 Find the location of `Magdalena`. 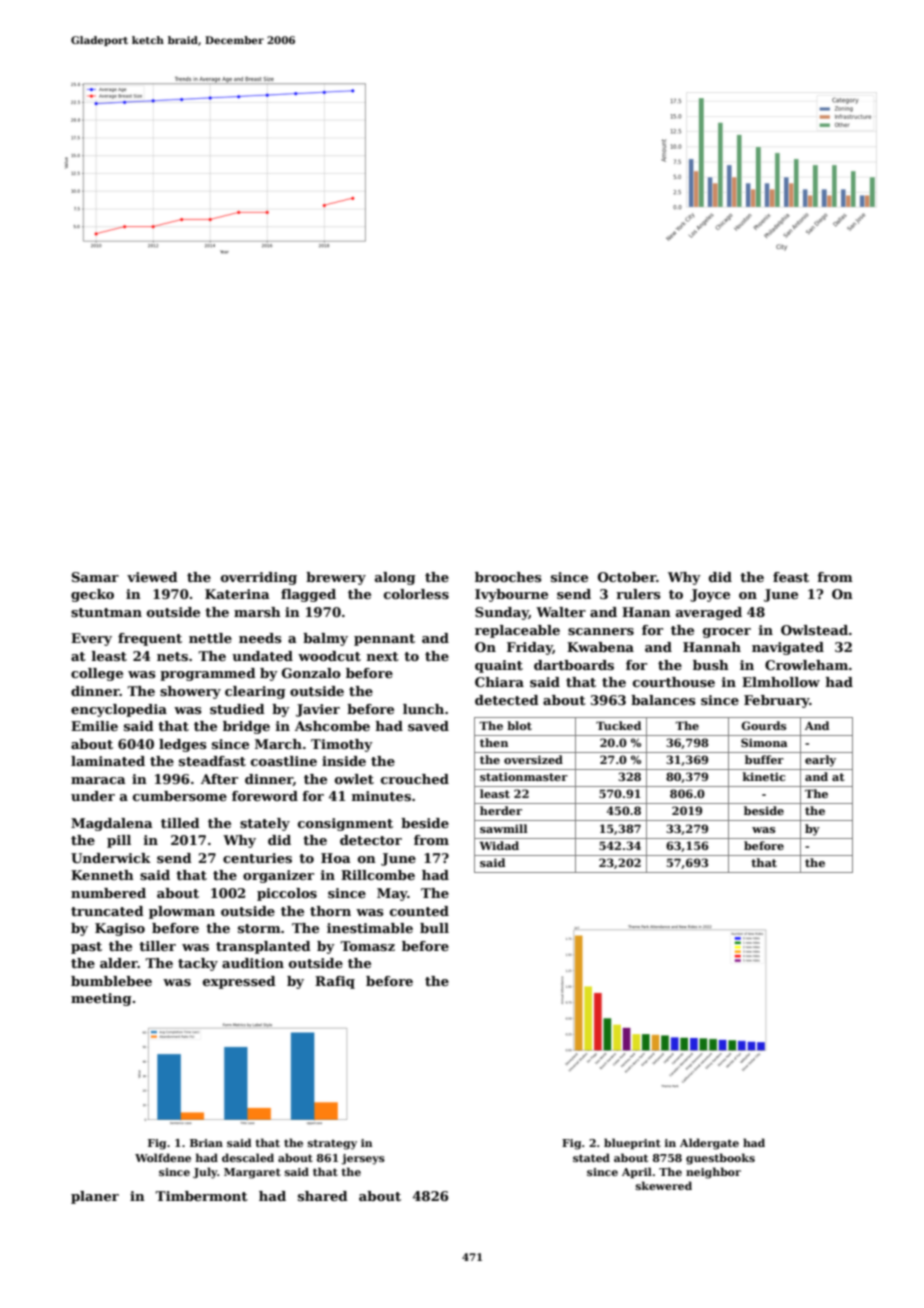

Magdalena is located at coordinates (112, 824).
